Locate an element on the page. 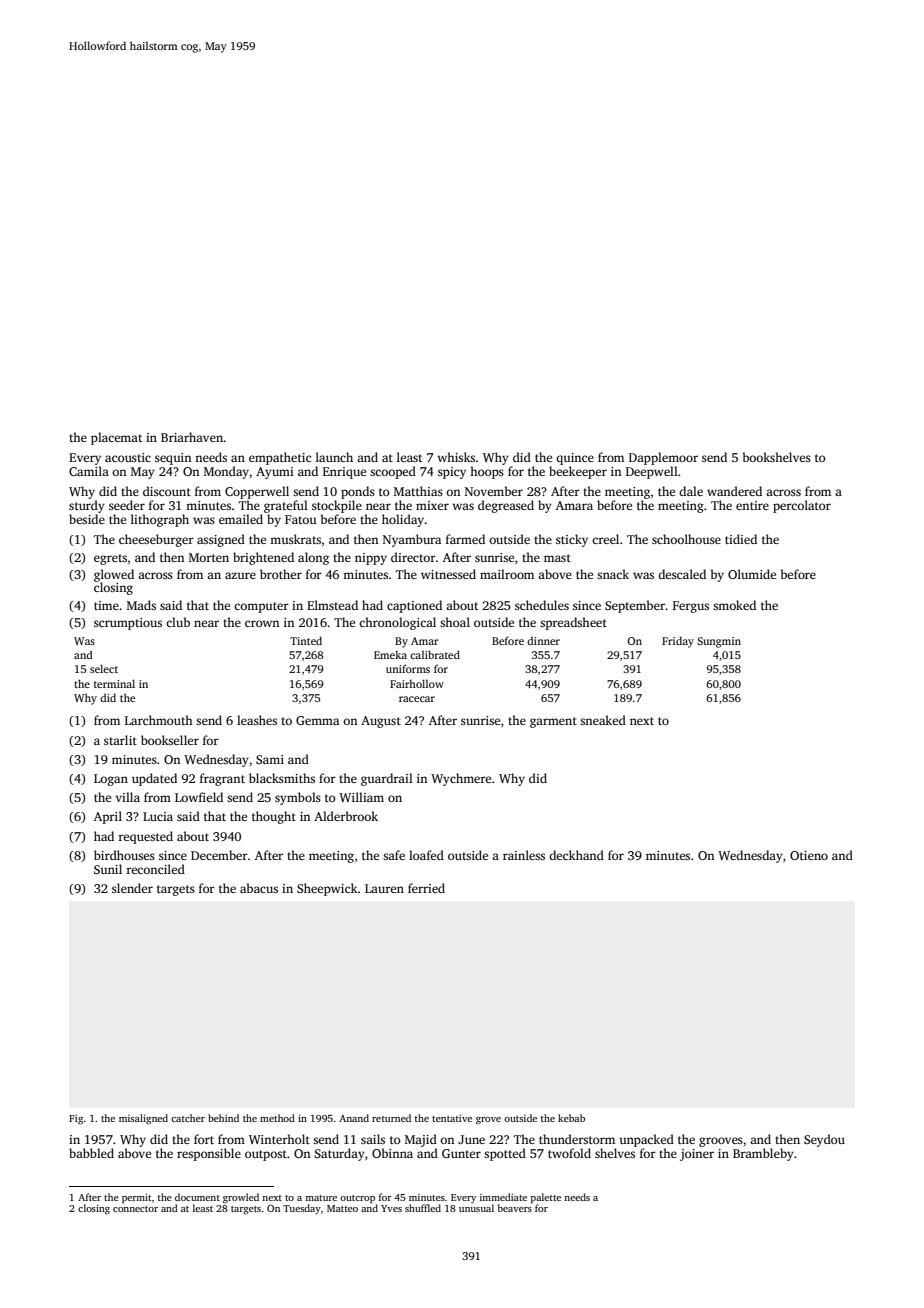  Dapplemoor is located at coordinates (663, 458).
